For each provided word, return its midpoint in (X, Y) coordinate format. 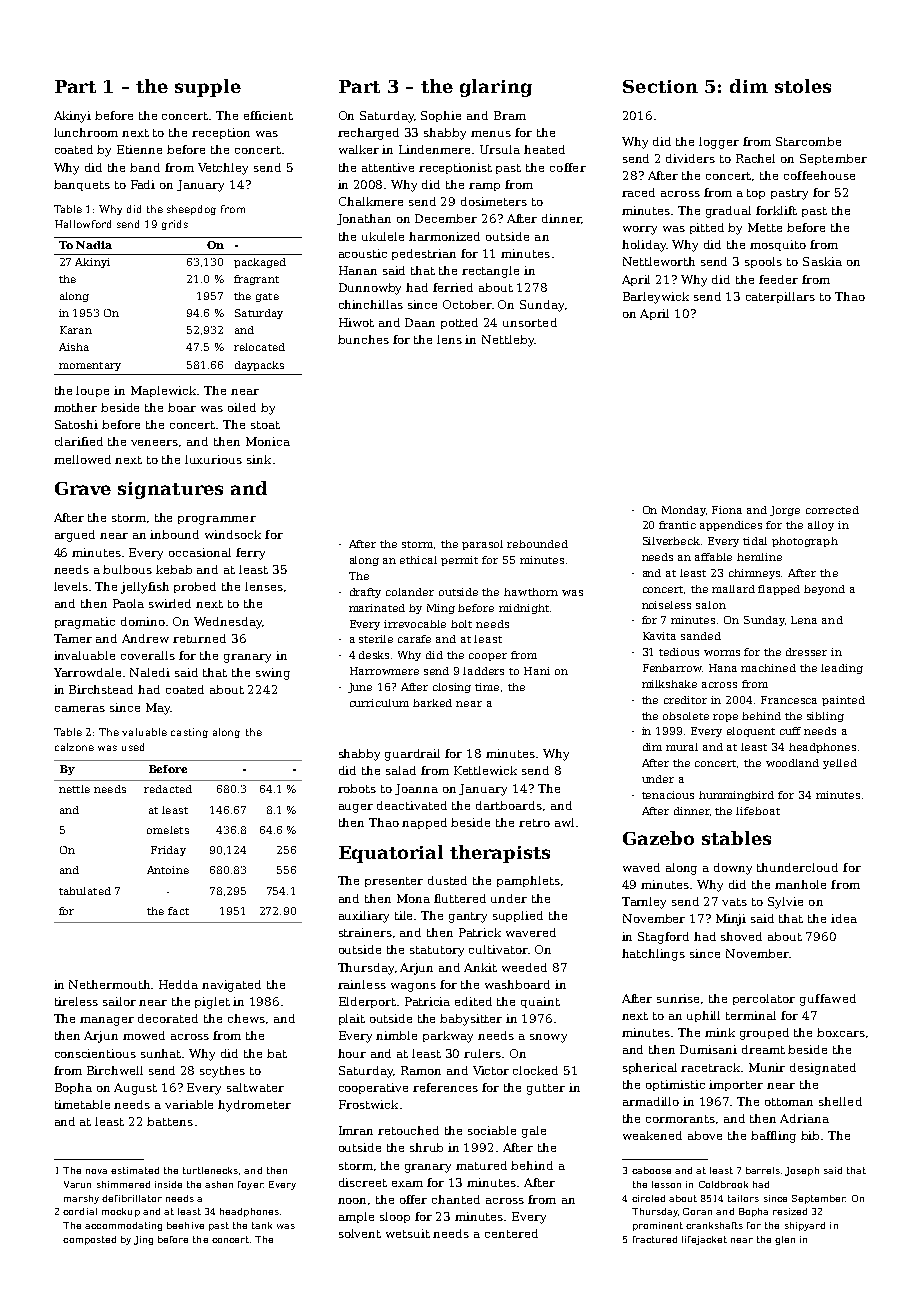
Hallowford (83, 224)
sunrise (678, 998)
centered (511, 1233)
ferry (250, 554)
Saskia (822, 261)
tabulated (85, 891)
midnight (524, 609)
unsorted (530, 322)
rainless (362, 984)
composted (89, 1240)
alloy (821, 526)
